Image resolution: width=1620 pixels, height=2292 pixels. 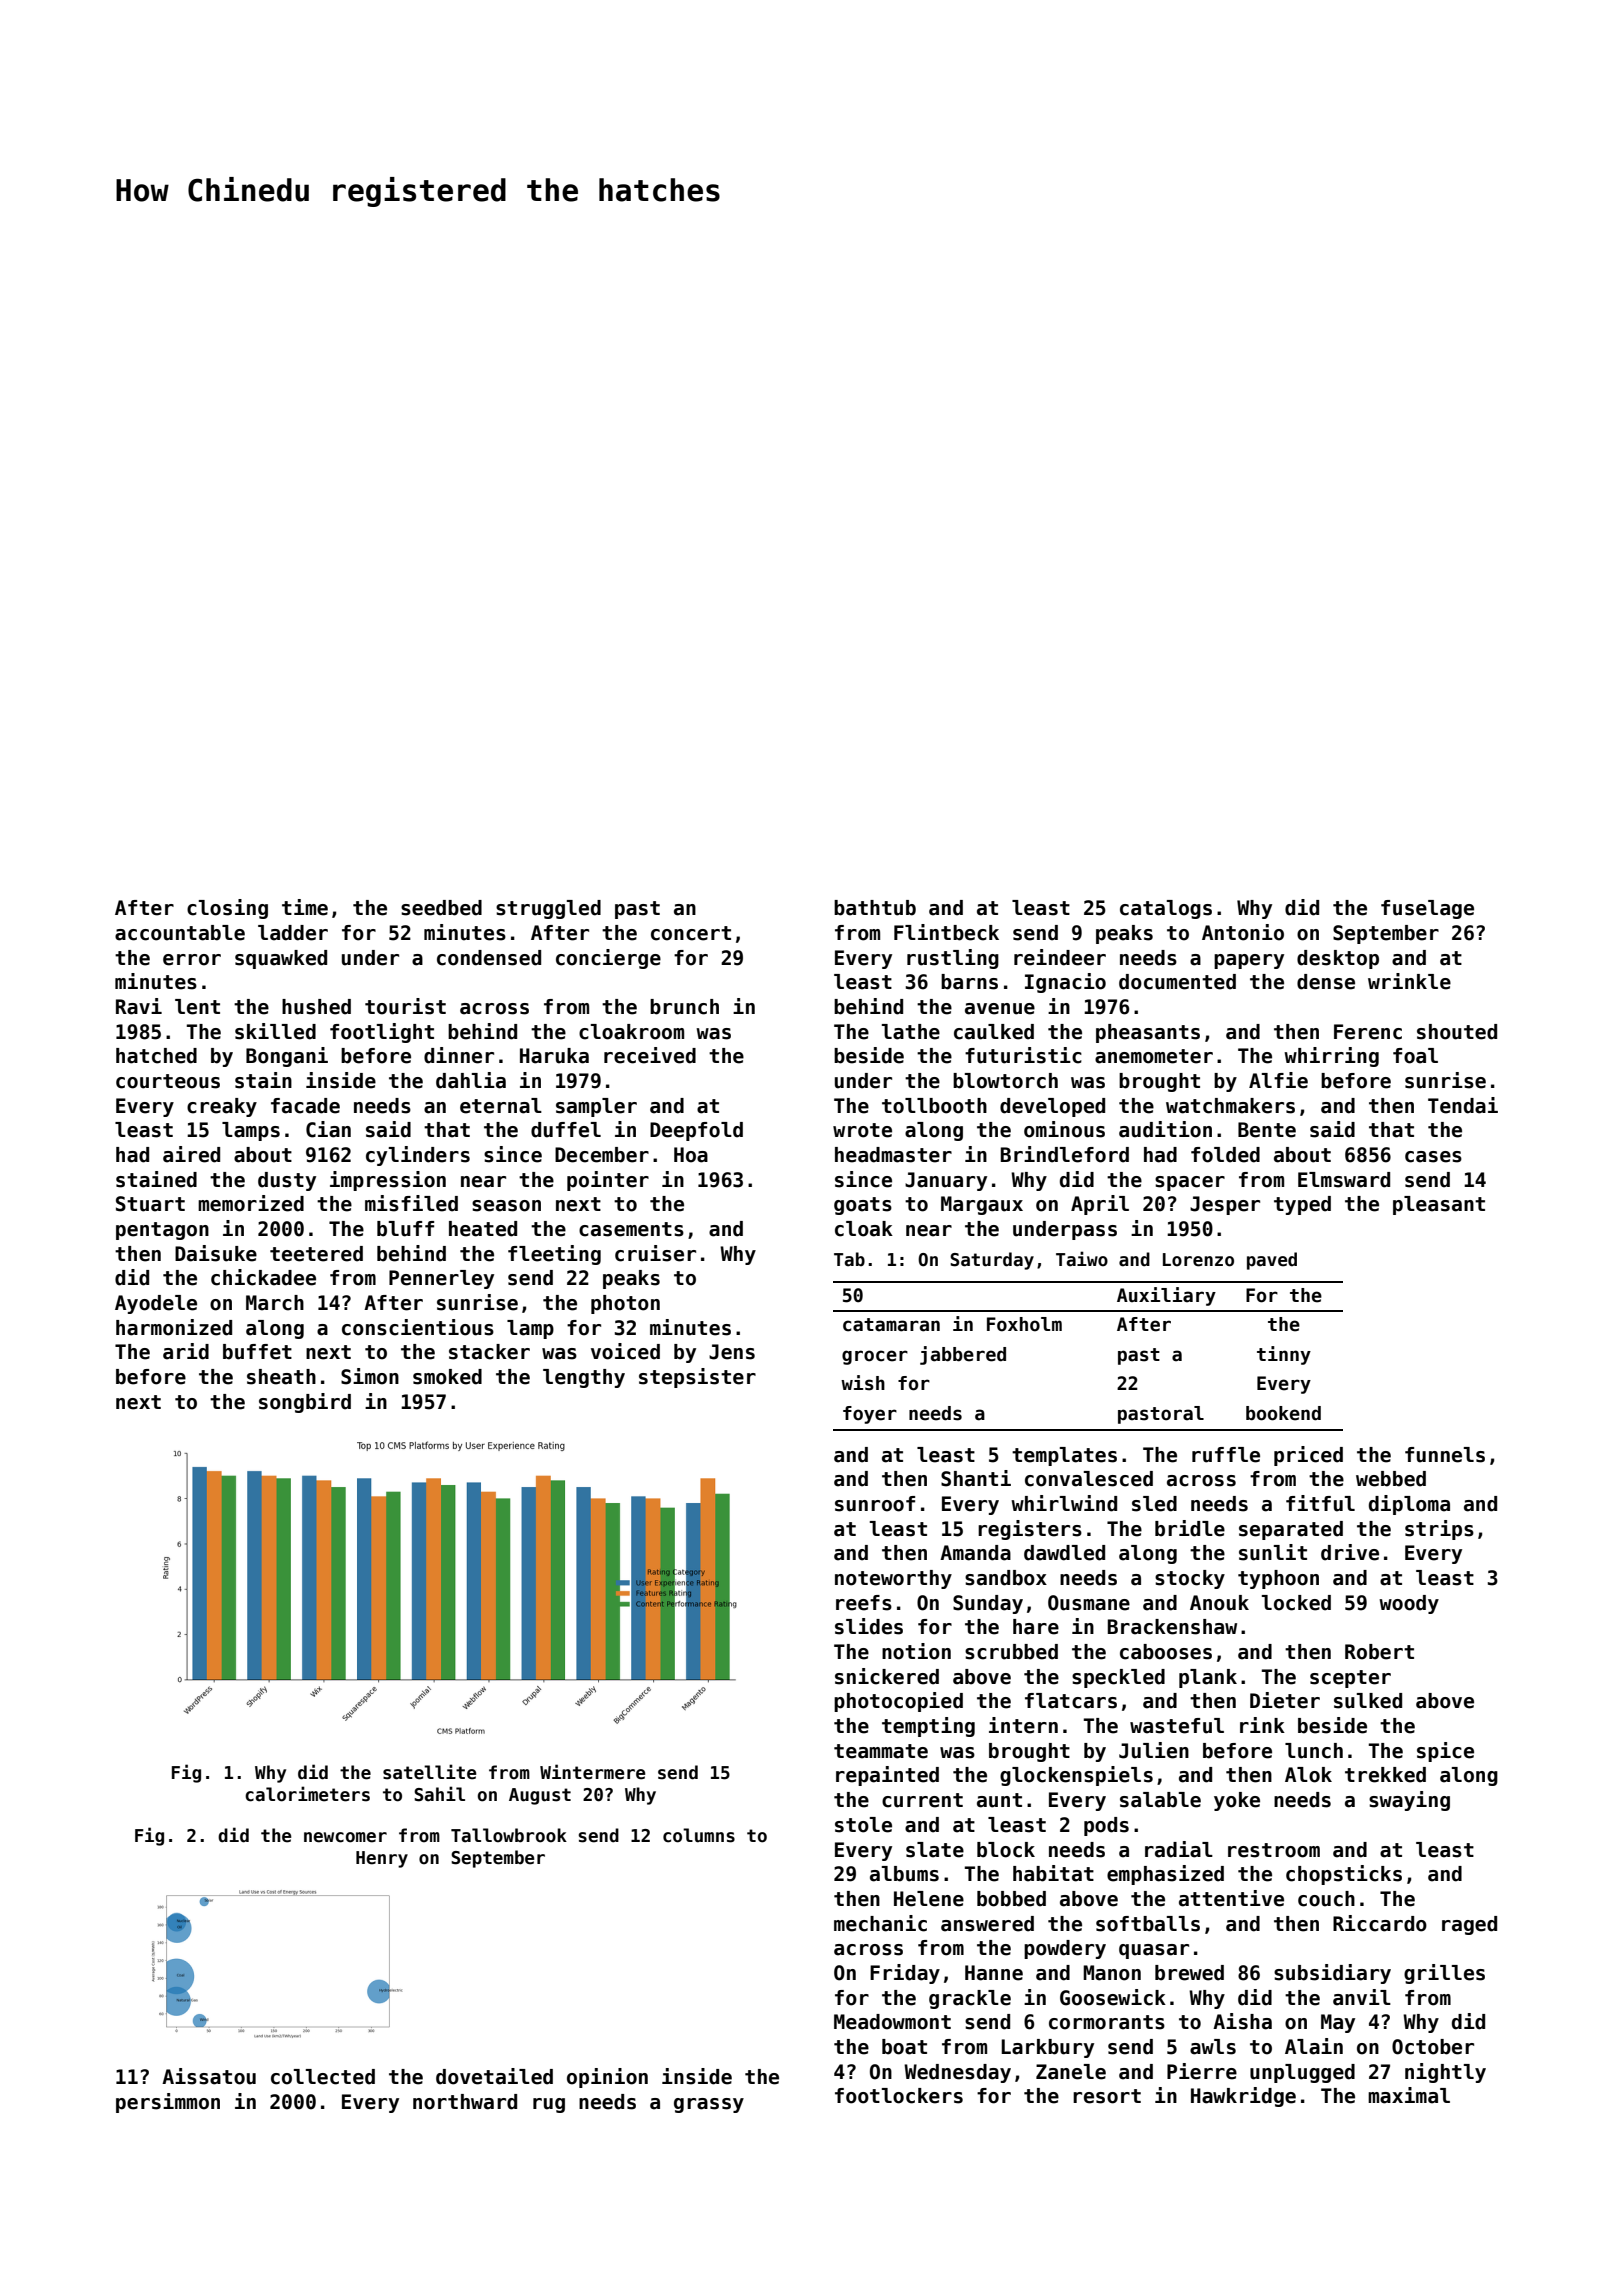 I want to click on pleasant, so click(x=1439, y=1205).
